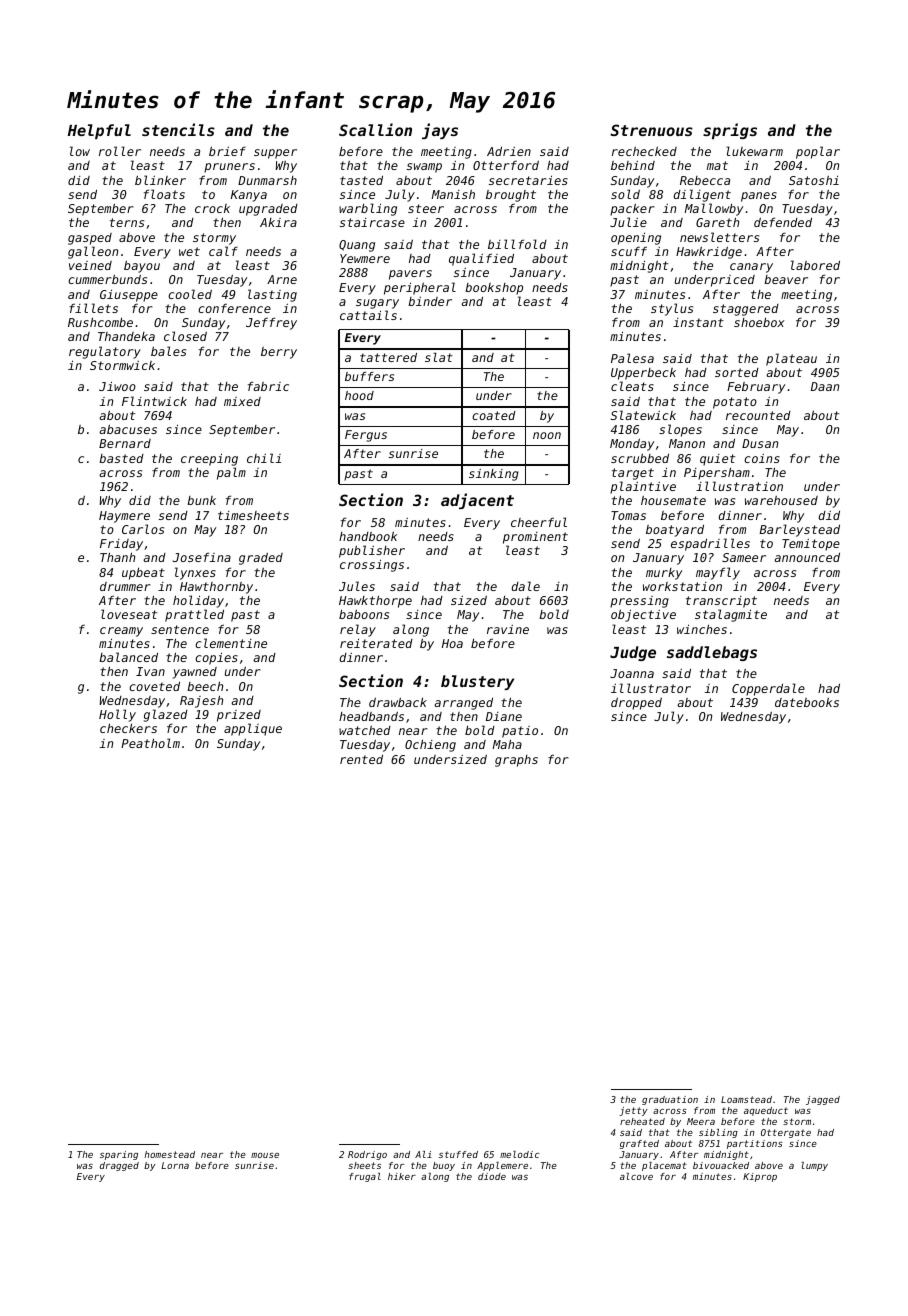 This screenshot has width=908, height=1316. What do you see at coordinates (169, 1154) in the screenshot?
I see `homestead` at bounding box center [169, 1154].
